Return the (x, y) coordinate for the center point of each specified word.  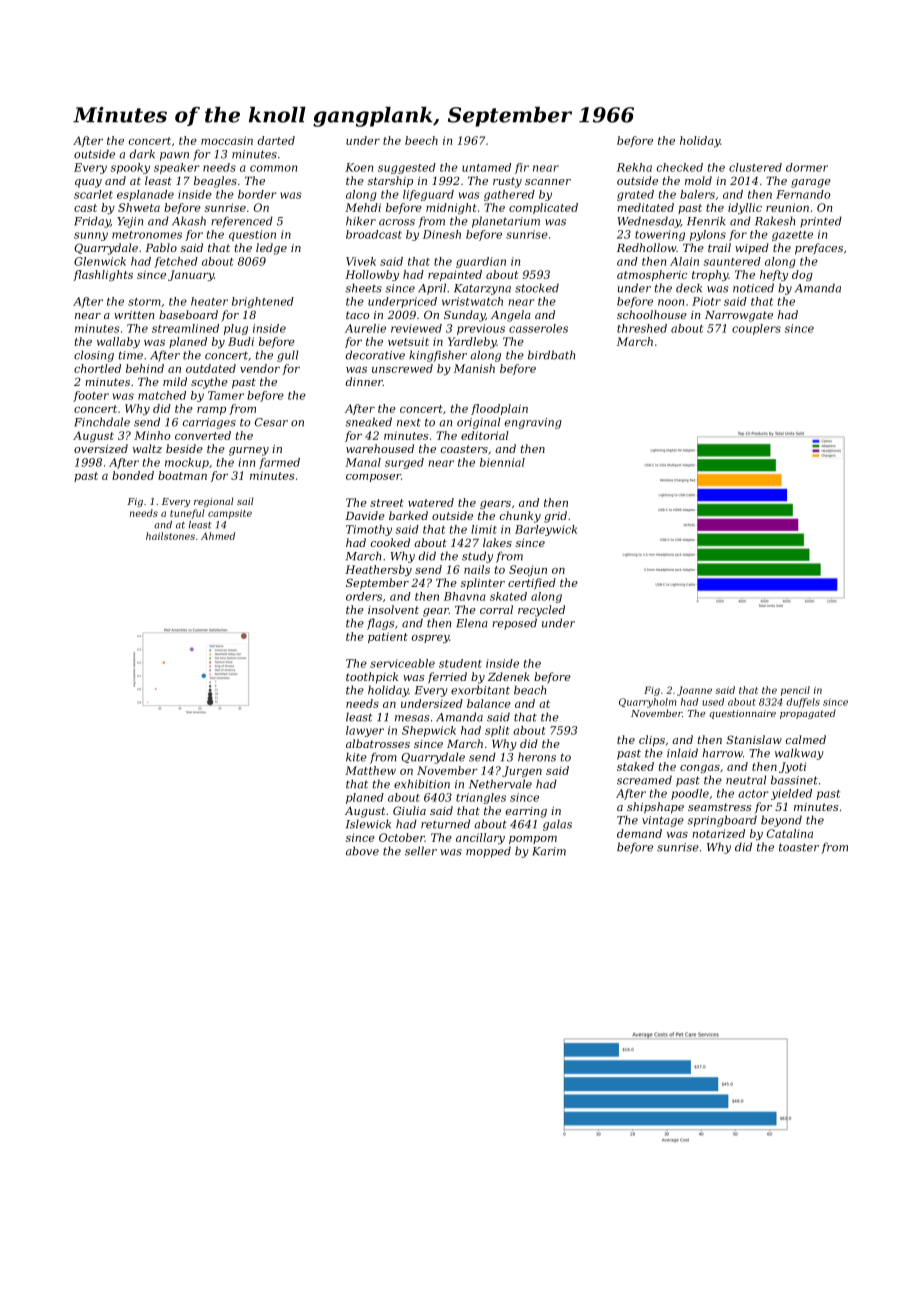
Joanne (694, 691)
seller (421, 851)
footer (91, 396)
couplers (756, 329)
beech (421, 140)
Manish (474, 368)
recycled (541, 611)
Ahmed (218, 536)
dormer (807, 167)
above (362, 851)
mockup (187, 463)
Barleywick (546, 530)
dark (142, 154)
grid (555, 517)
